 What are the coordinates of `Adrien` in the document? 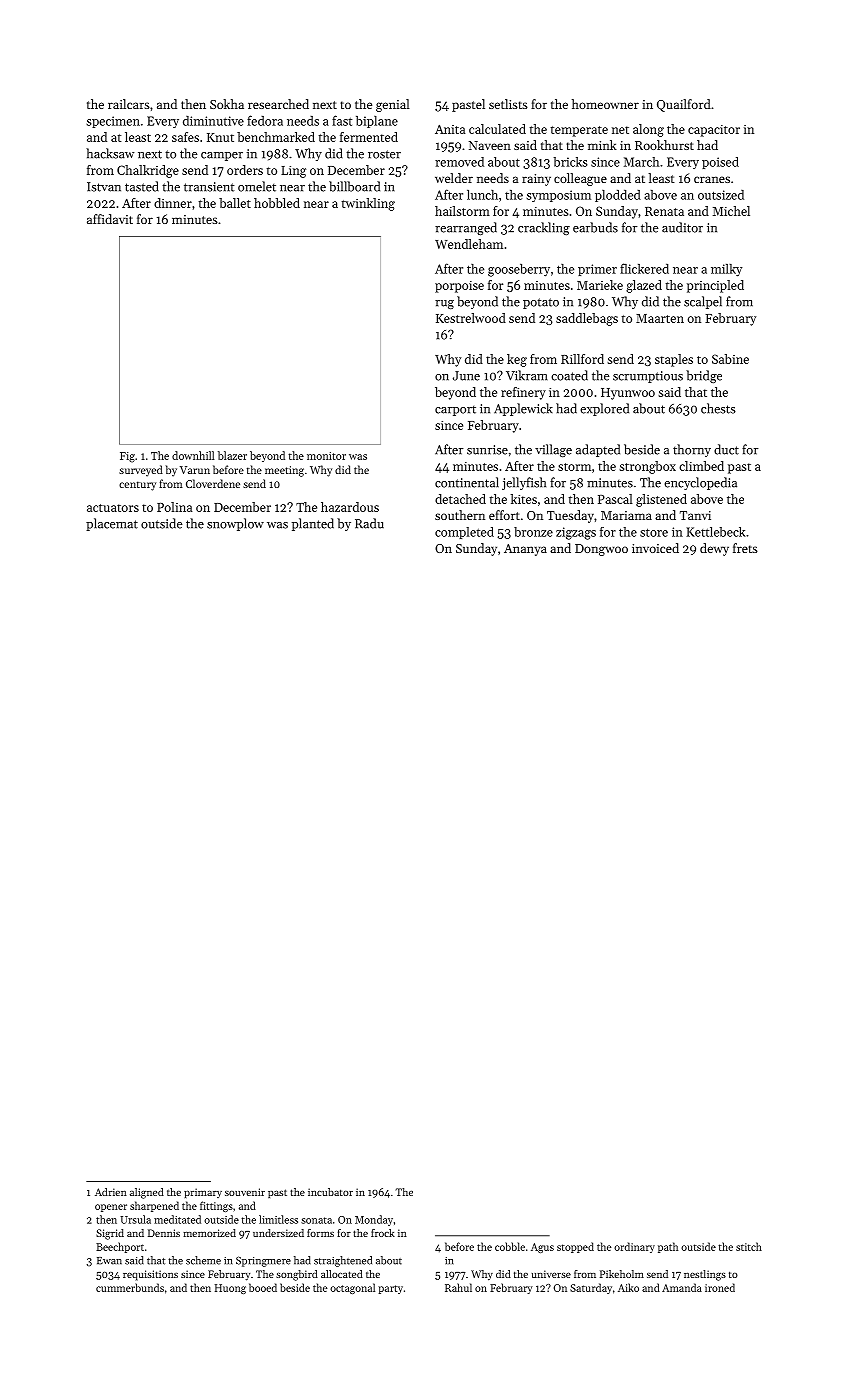 It's located at (111, 1192).
